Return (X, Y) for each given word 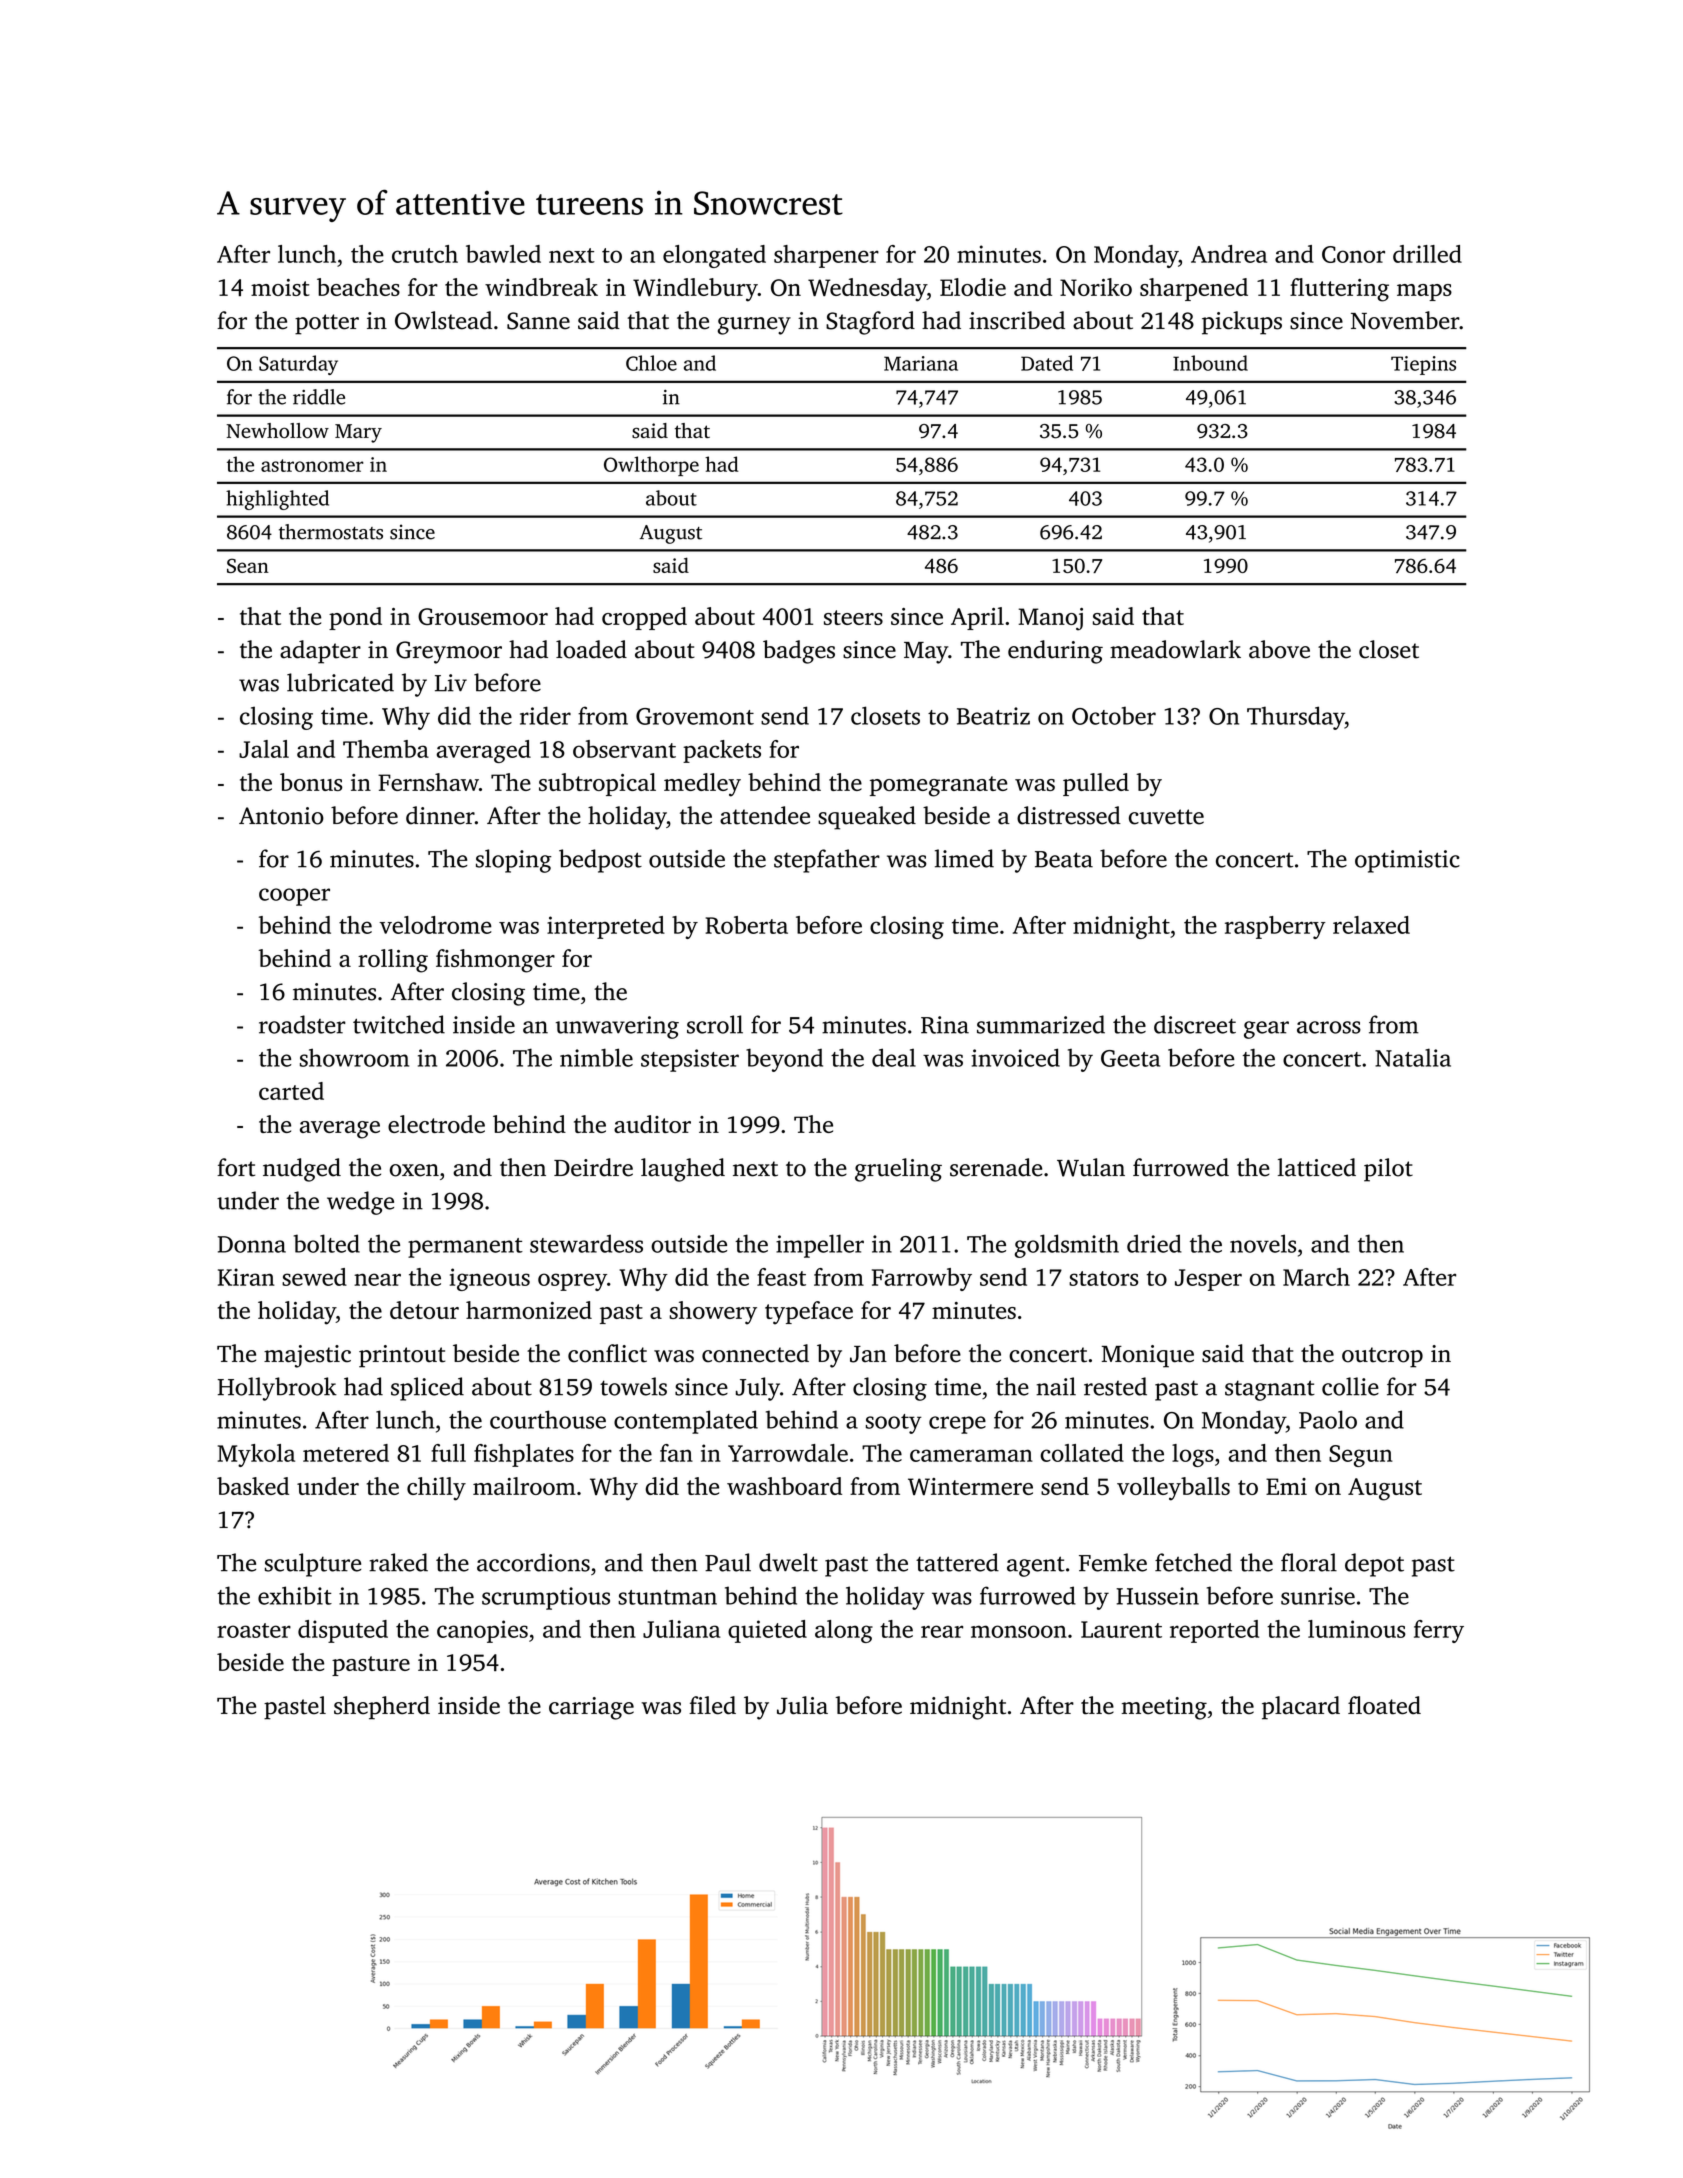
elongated (714, 256)
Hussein (1157, 1596)
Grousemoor (483, 616)
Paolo (1328, 1419)
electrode (436, 1124)
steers (853, 617)
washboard (784, 1486)
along (844, 1631)
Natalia (1413, 1057)
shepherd (382, 1708)
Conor (1353, 254)
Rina (945, 1025)
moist (280, 287)
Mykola (256, 1455)
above (1279, 649)
